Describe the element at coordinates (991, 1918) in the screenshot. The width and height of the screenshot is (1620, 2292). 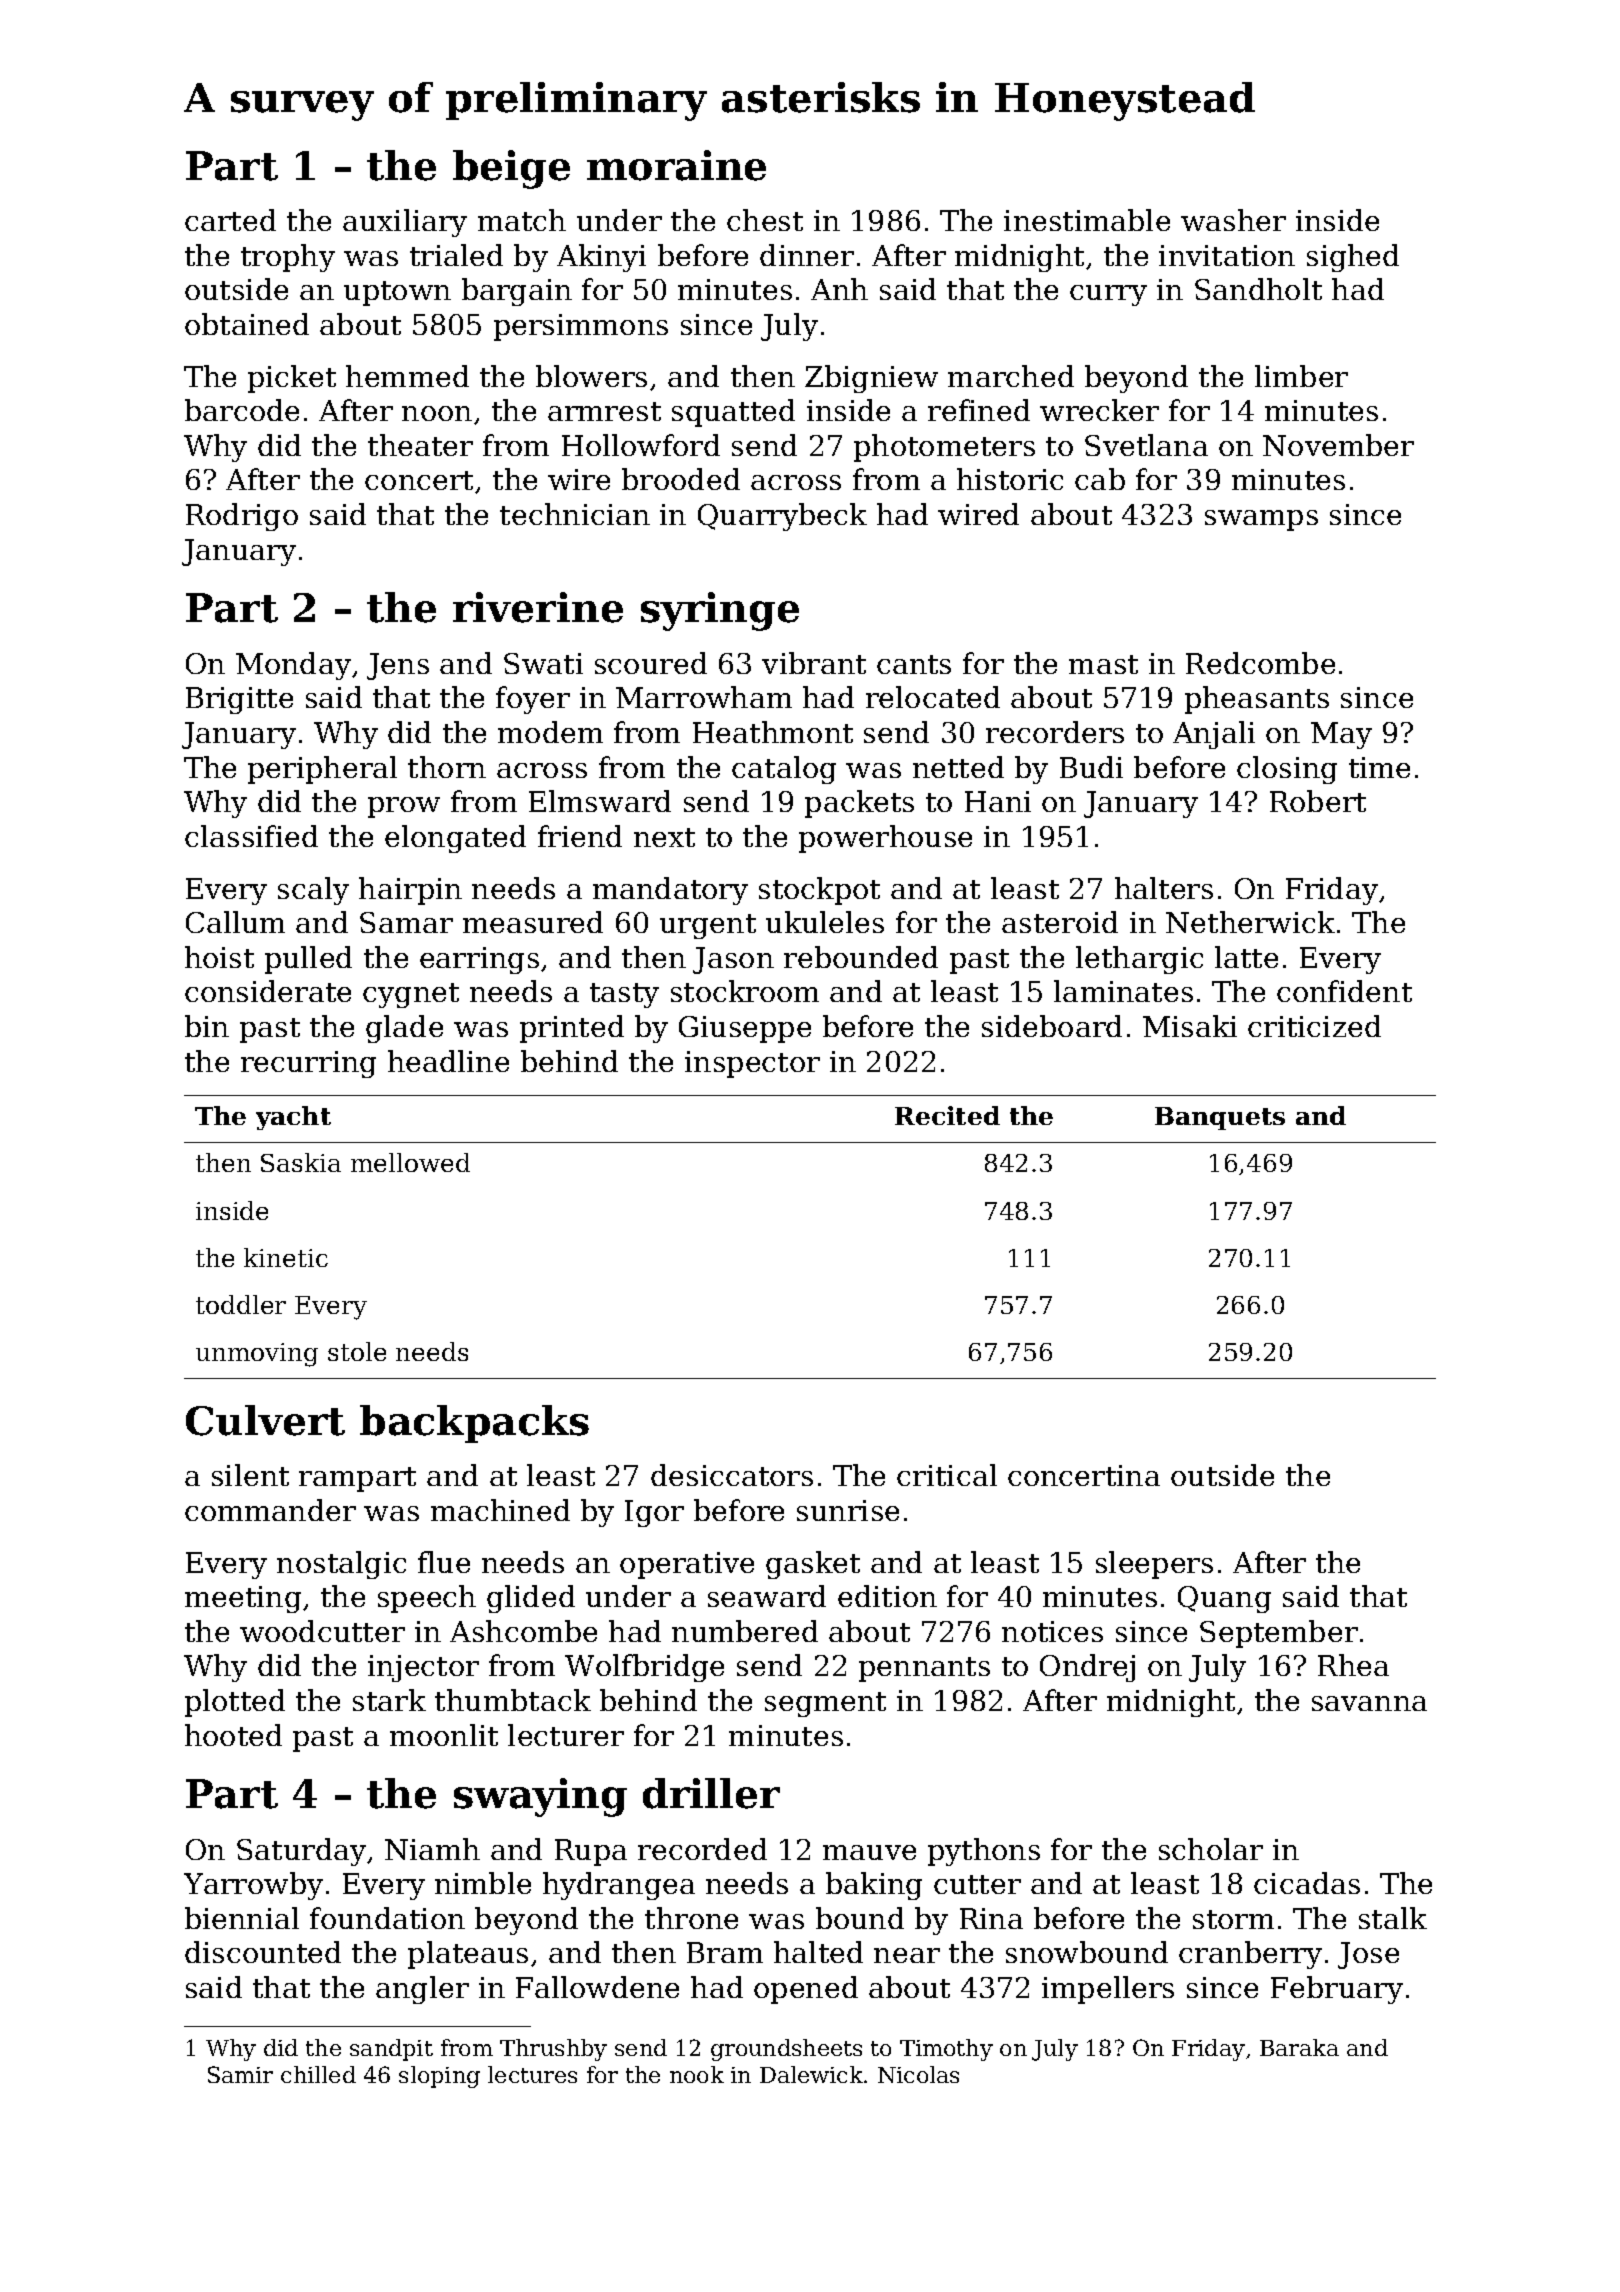
I see `Rina` at that location.
